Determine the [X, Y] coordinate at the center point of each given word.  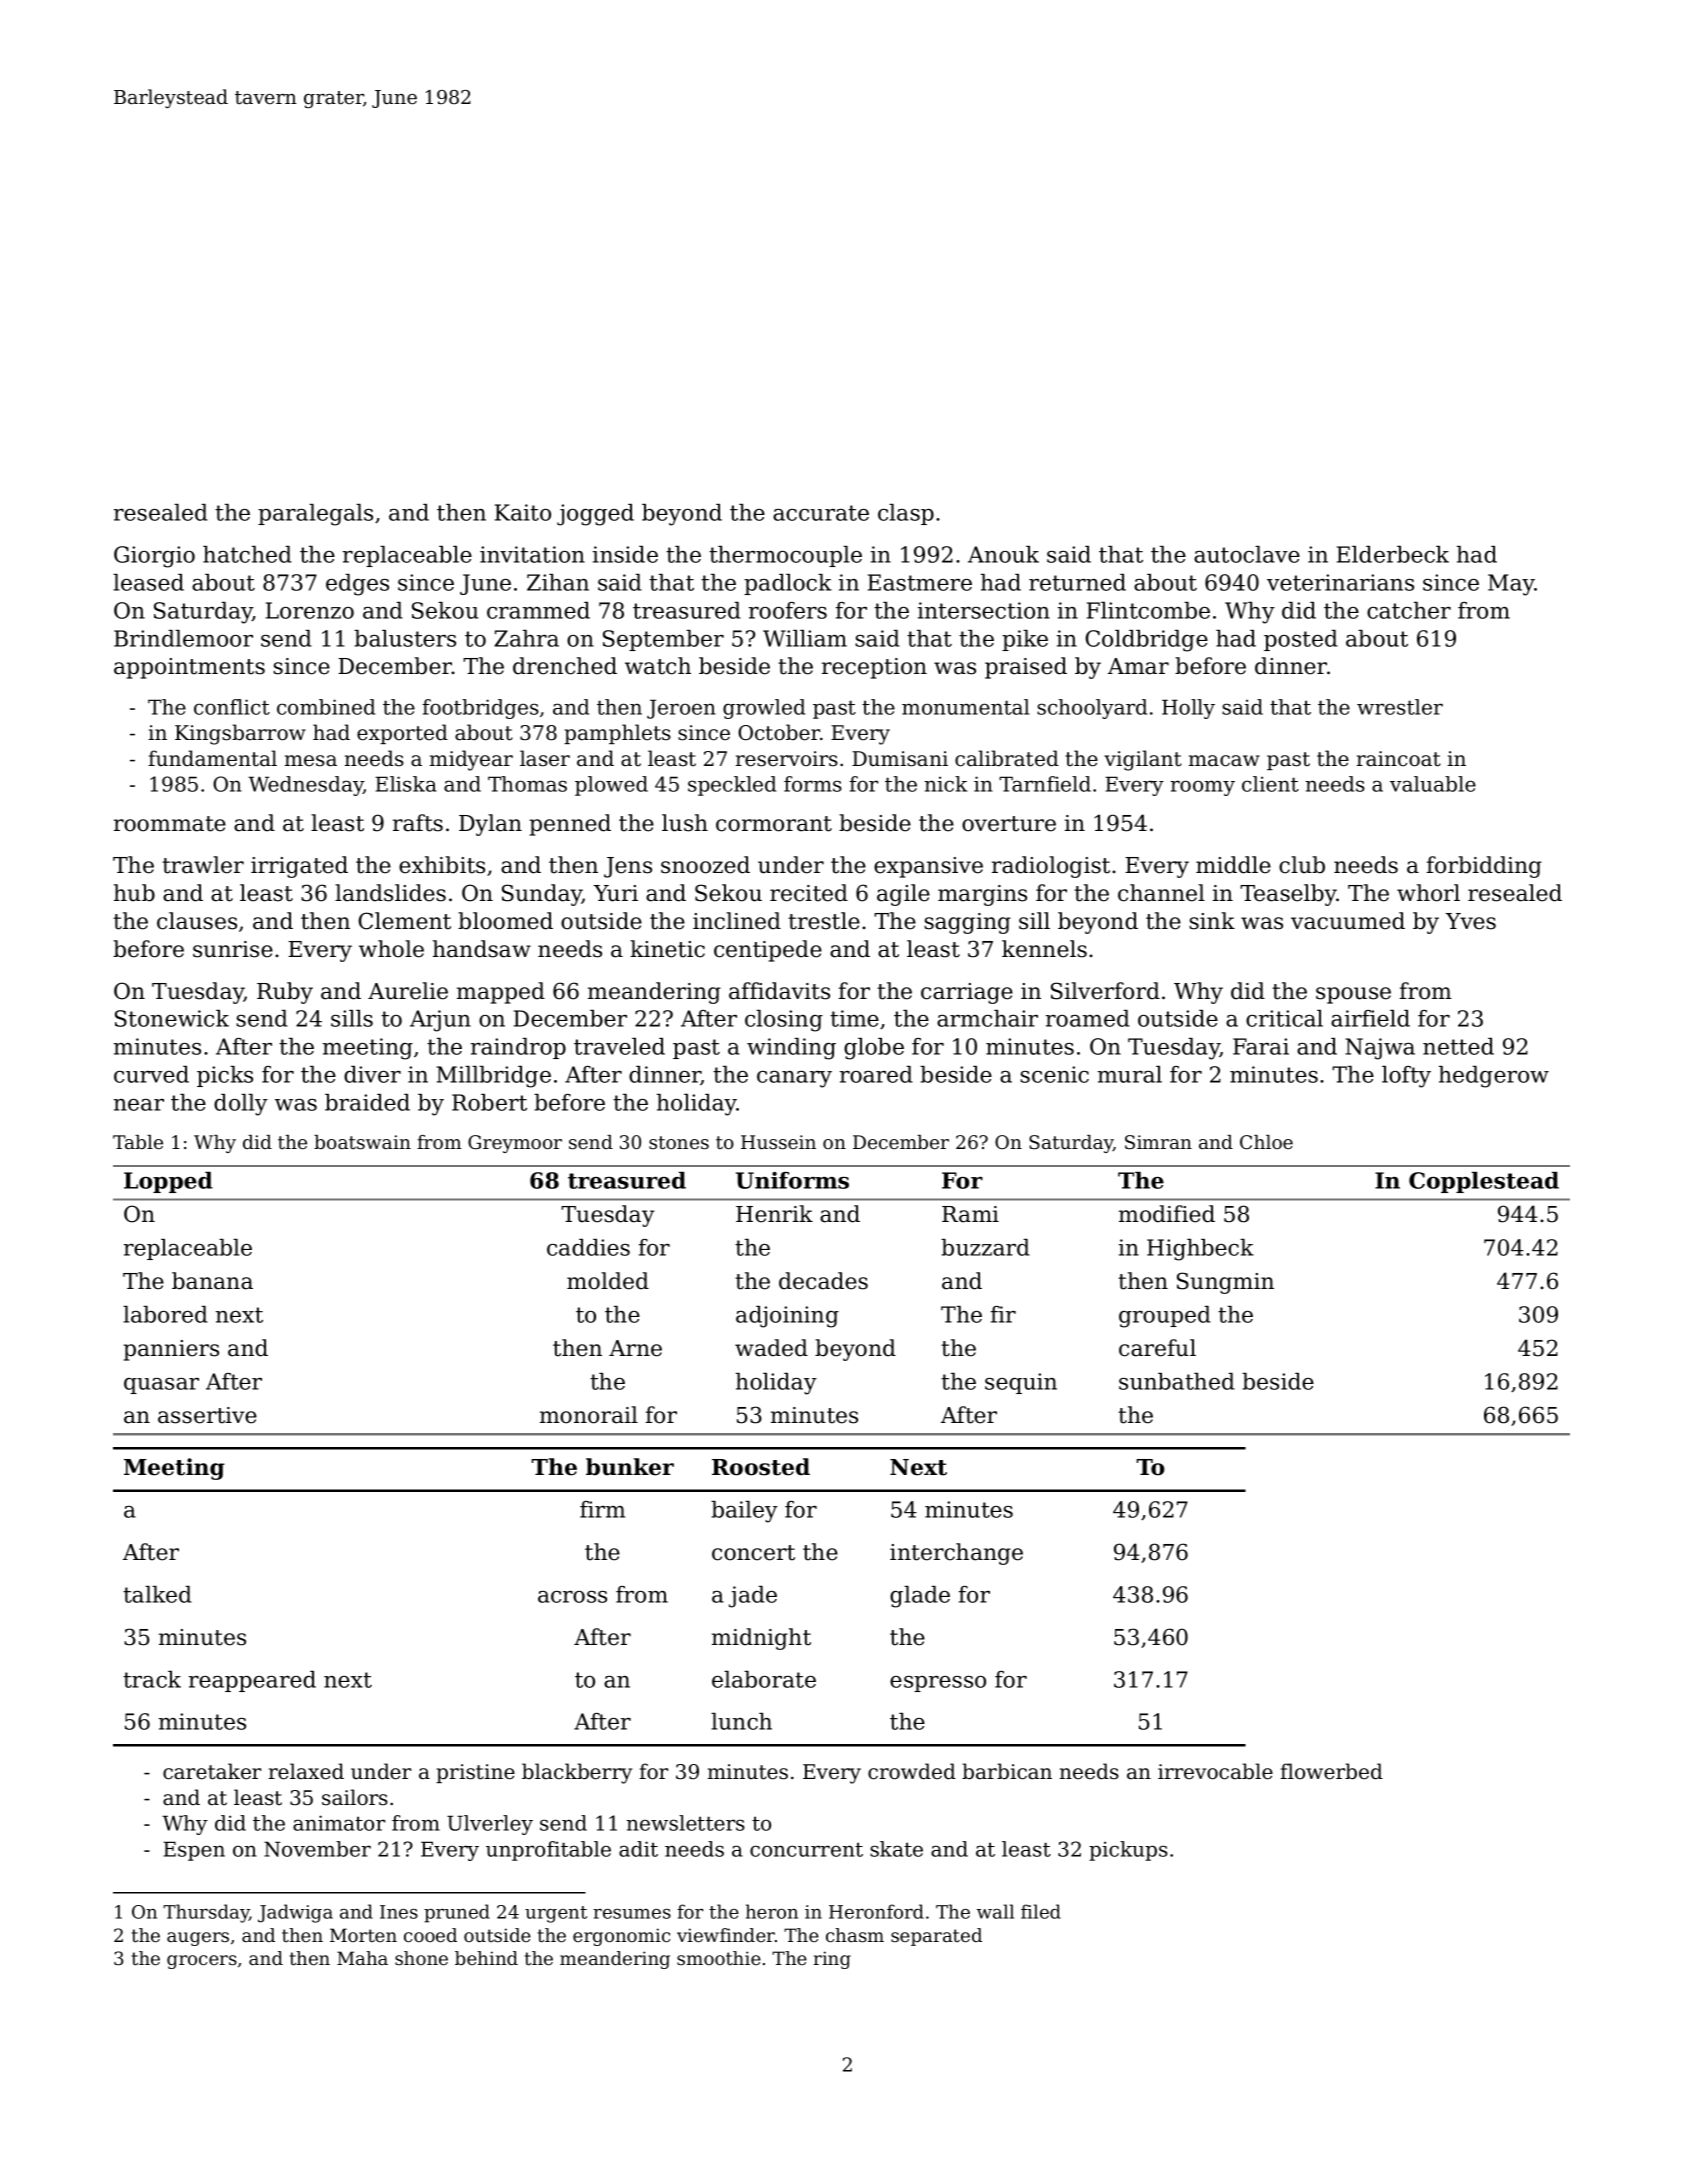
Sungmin [1225, 1283]
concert [753, 1553]
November [317, 1849]
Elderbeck [1393, 554]
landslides [390, 893]
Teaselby [1288, 895]
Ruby [285, 993]
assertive [207, 1415]
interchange [956, 1554]
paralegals [315, 515]
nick [945, 784]
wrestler [1400, 707]
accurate [821, 513]
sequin [1021, 1383]
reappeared [252, 1681]
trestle [824, 921]
